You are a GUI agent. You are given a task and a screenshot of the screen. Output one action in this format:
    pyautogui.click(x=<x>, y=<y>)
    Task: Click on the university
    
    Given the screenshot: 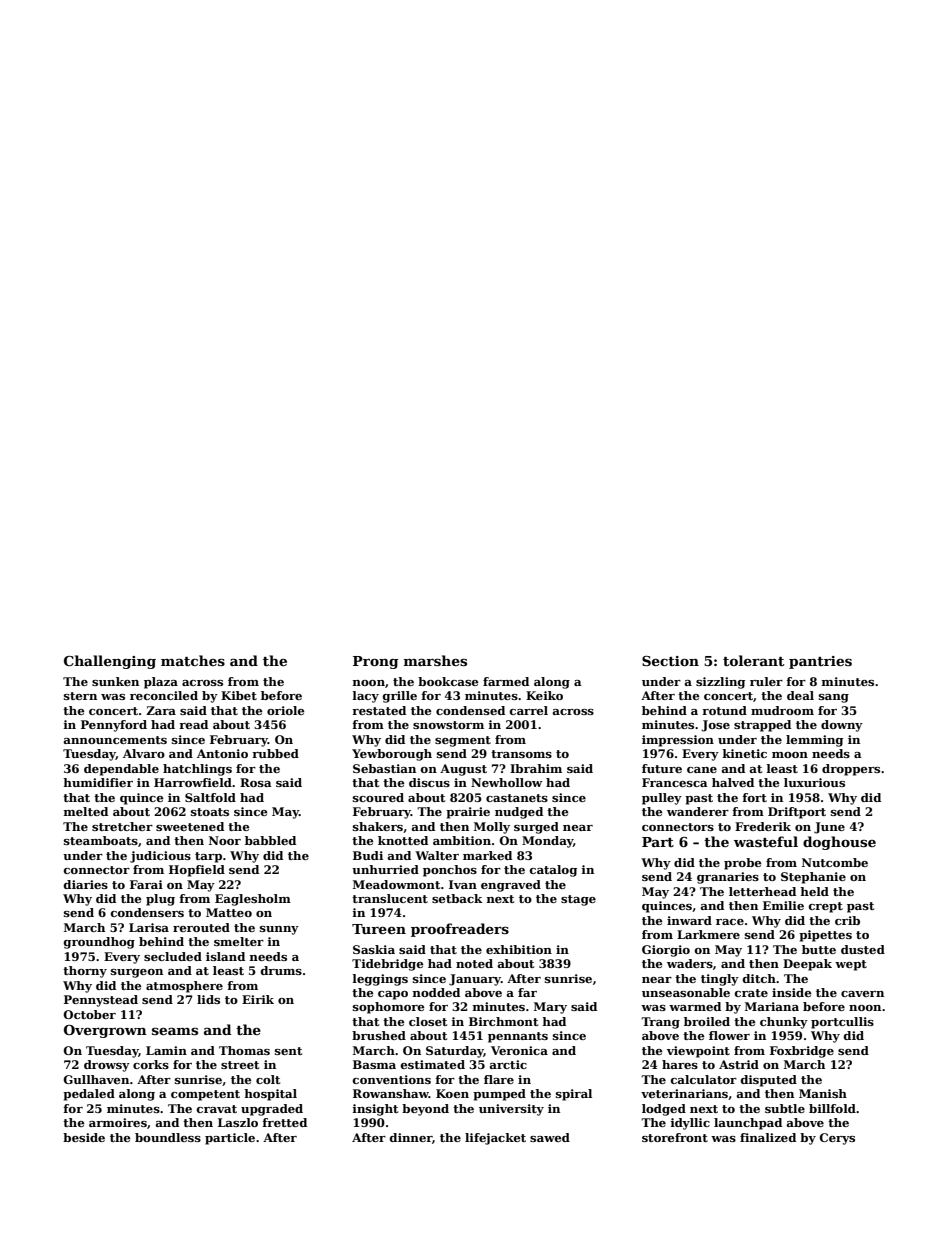 What is the action you would take?
    pyautogui.click(x=511, y=1110)
